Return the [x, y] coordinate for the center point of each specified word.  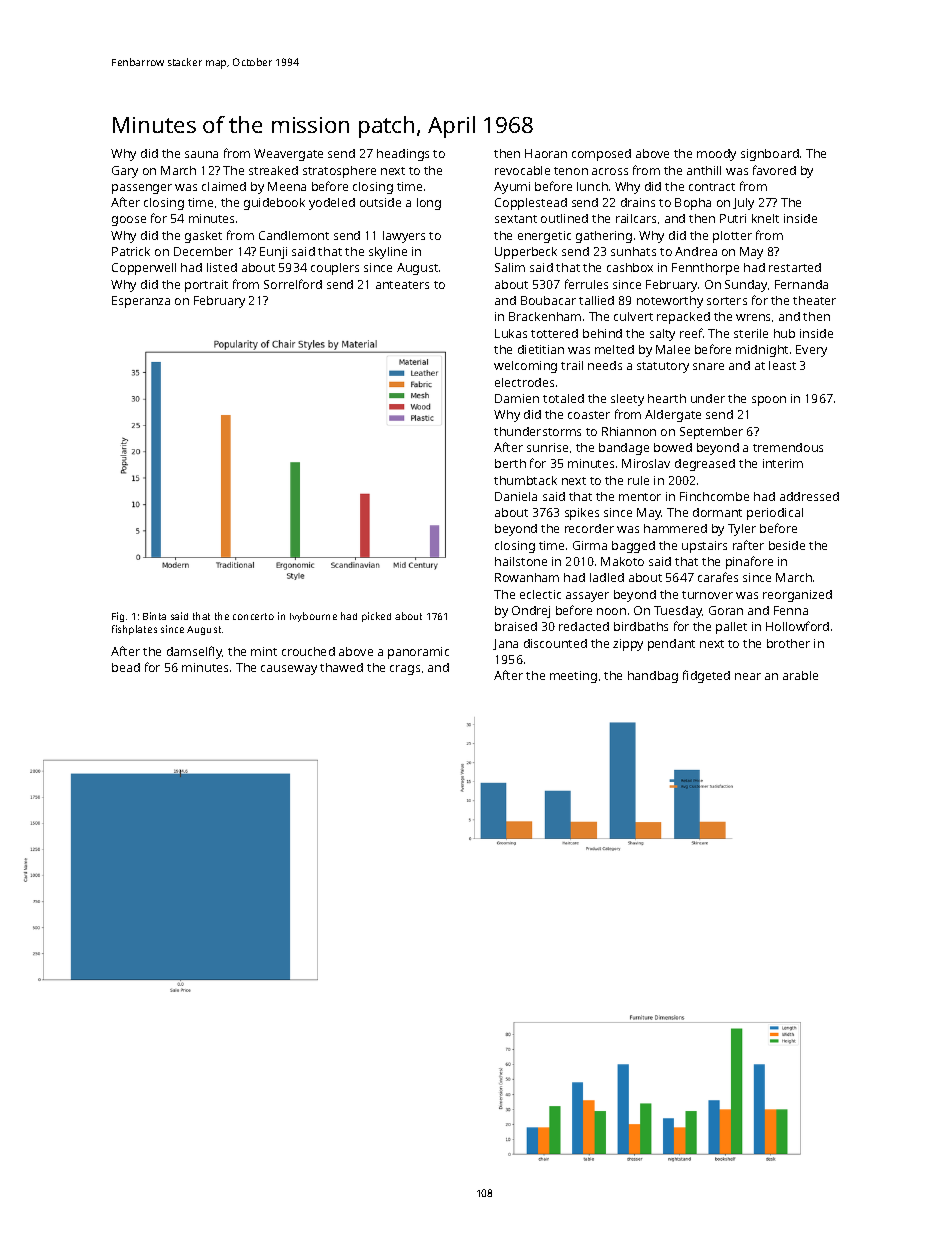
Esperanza [141, 302]
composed [601, 155]
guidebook [274, 204]
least [782, 365]
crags [405, 670]
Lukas [511, 333]
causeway [289, 670]
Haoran [546, 153]
